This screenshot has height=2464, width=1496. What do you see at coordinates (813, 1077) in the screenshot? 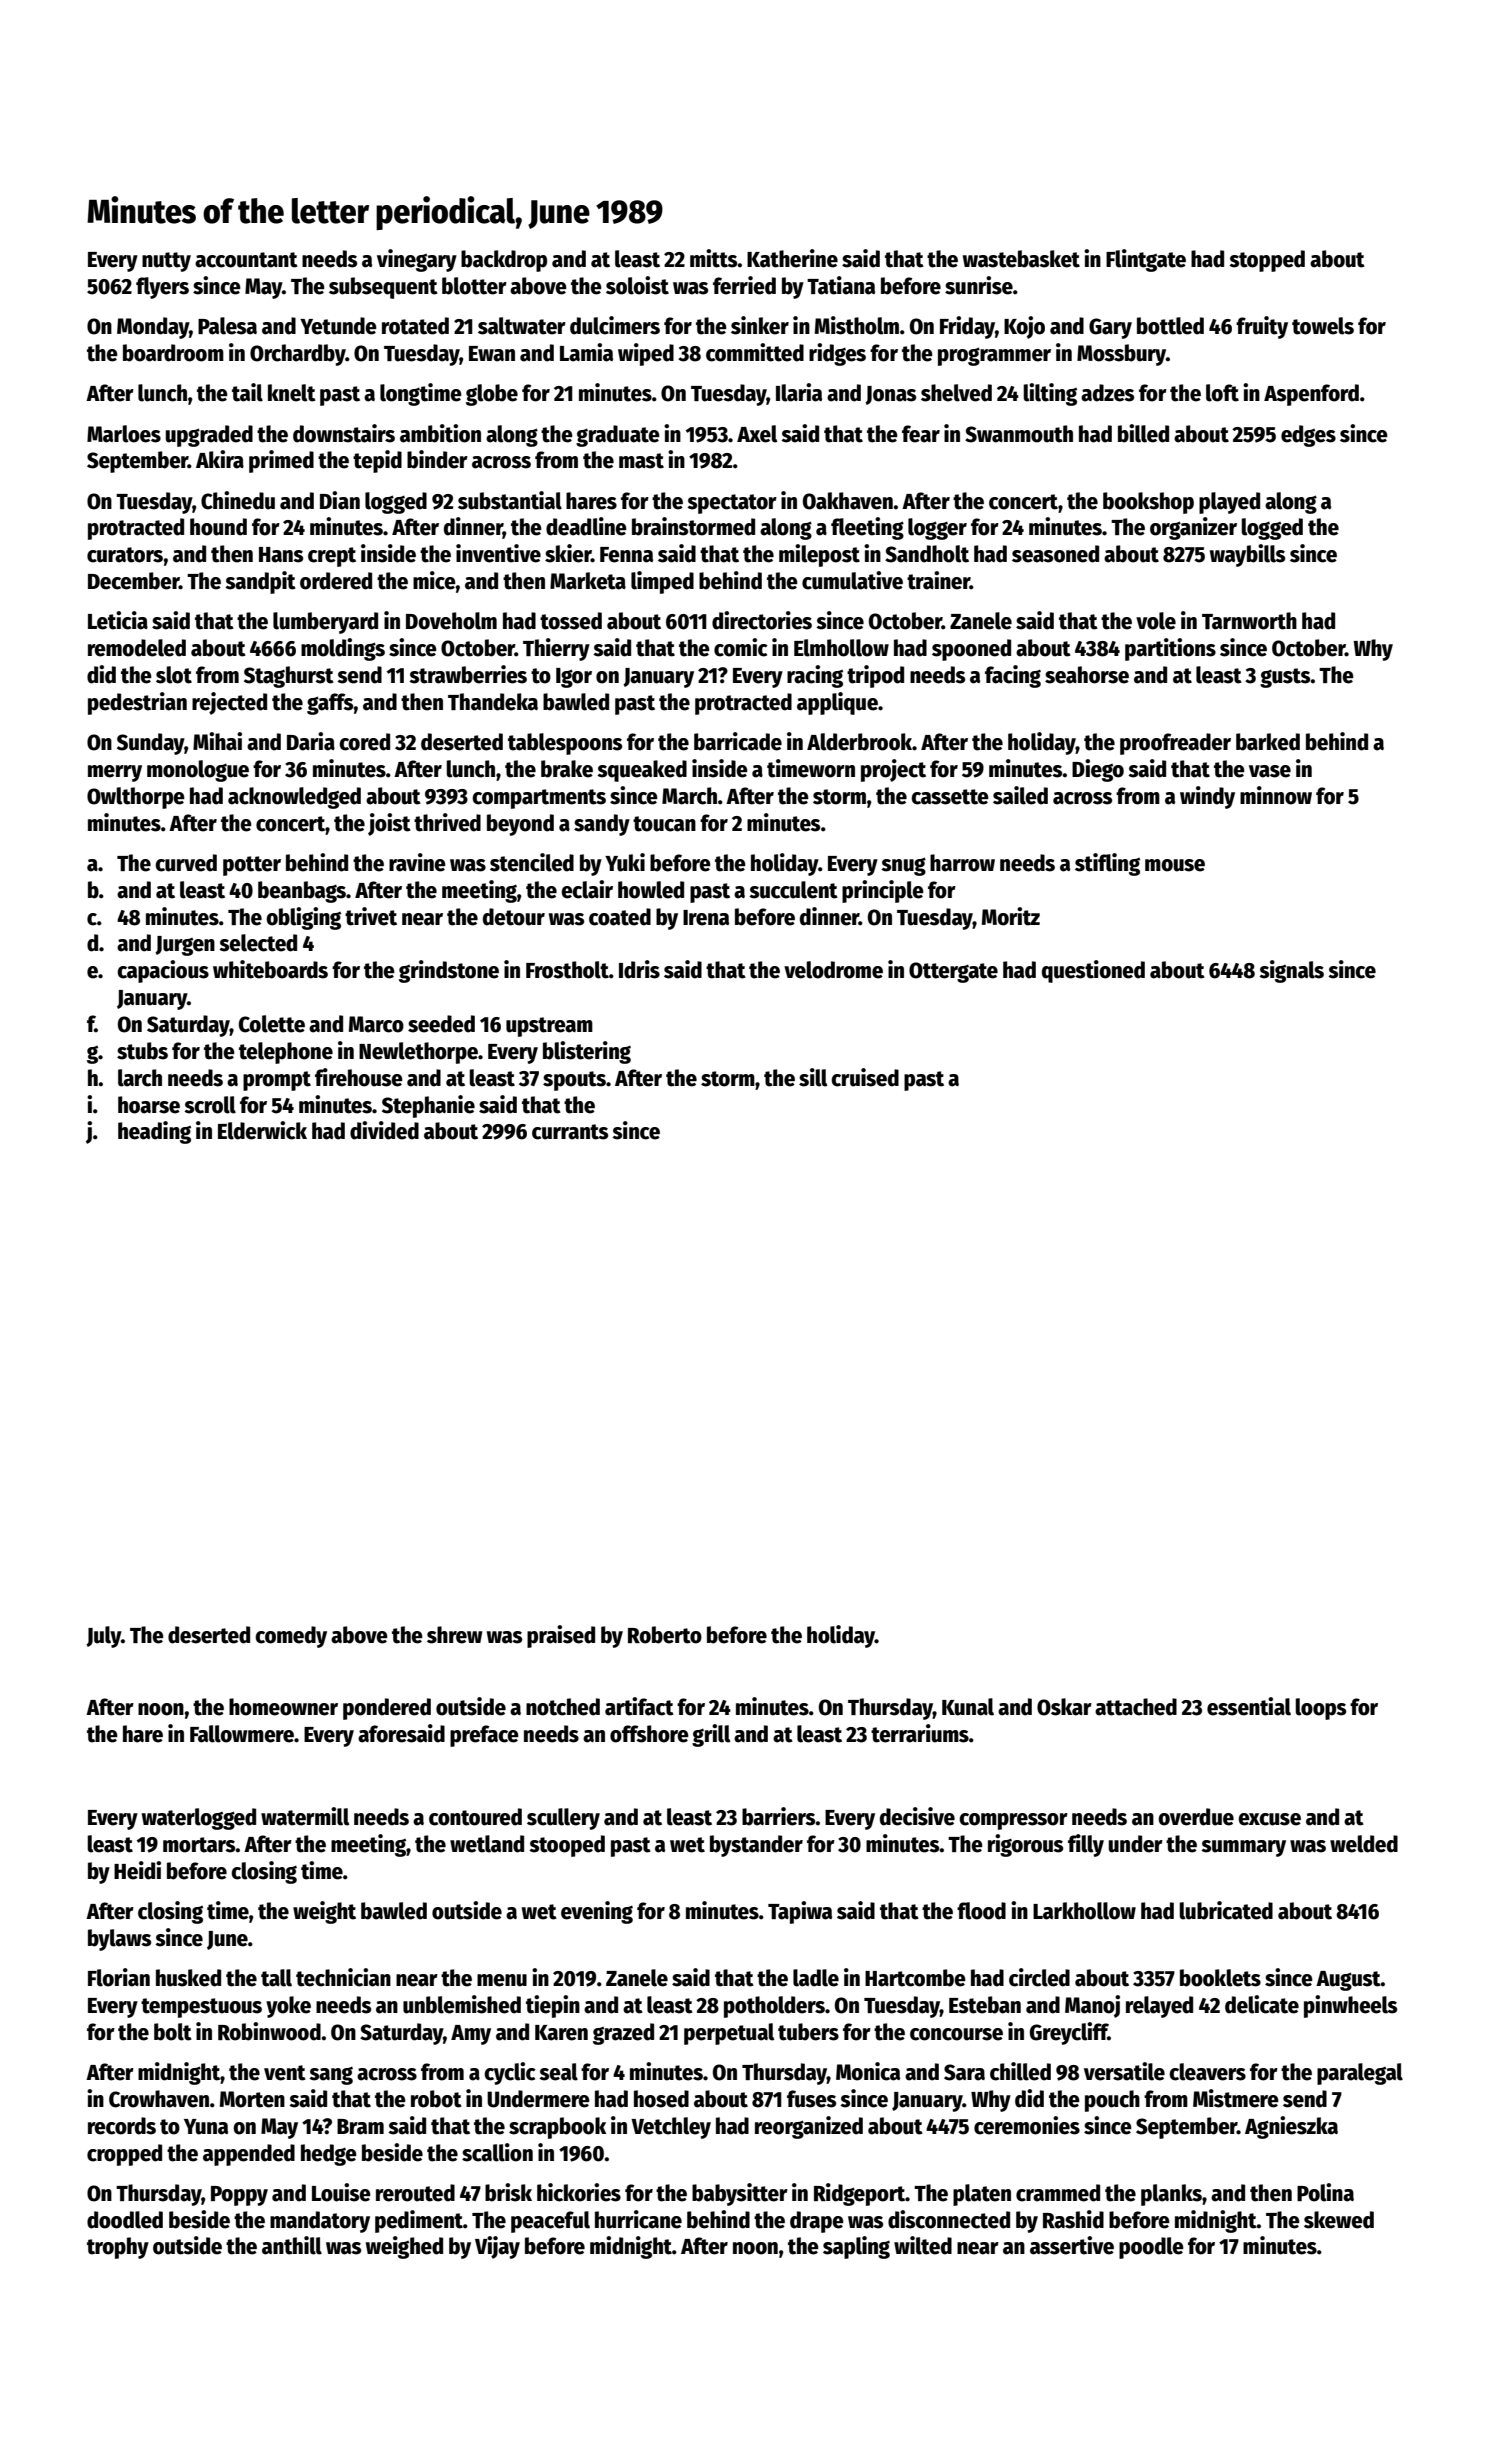
I see `sill` at bounding box center [813, 1077].
